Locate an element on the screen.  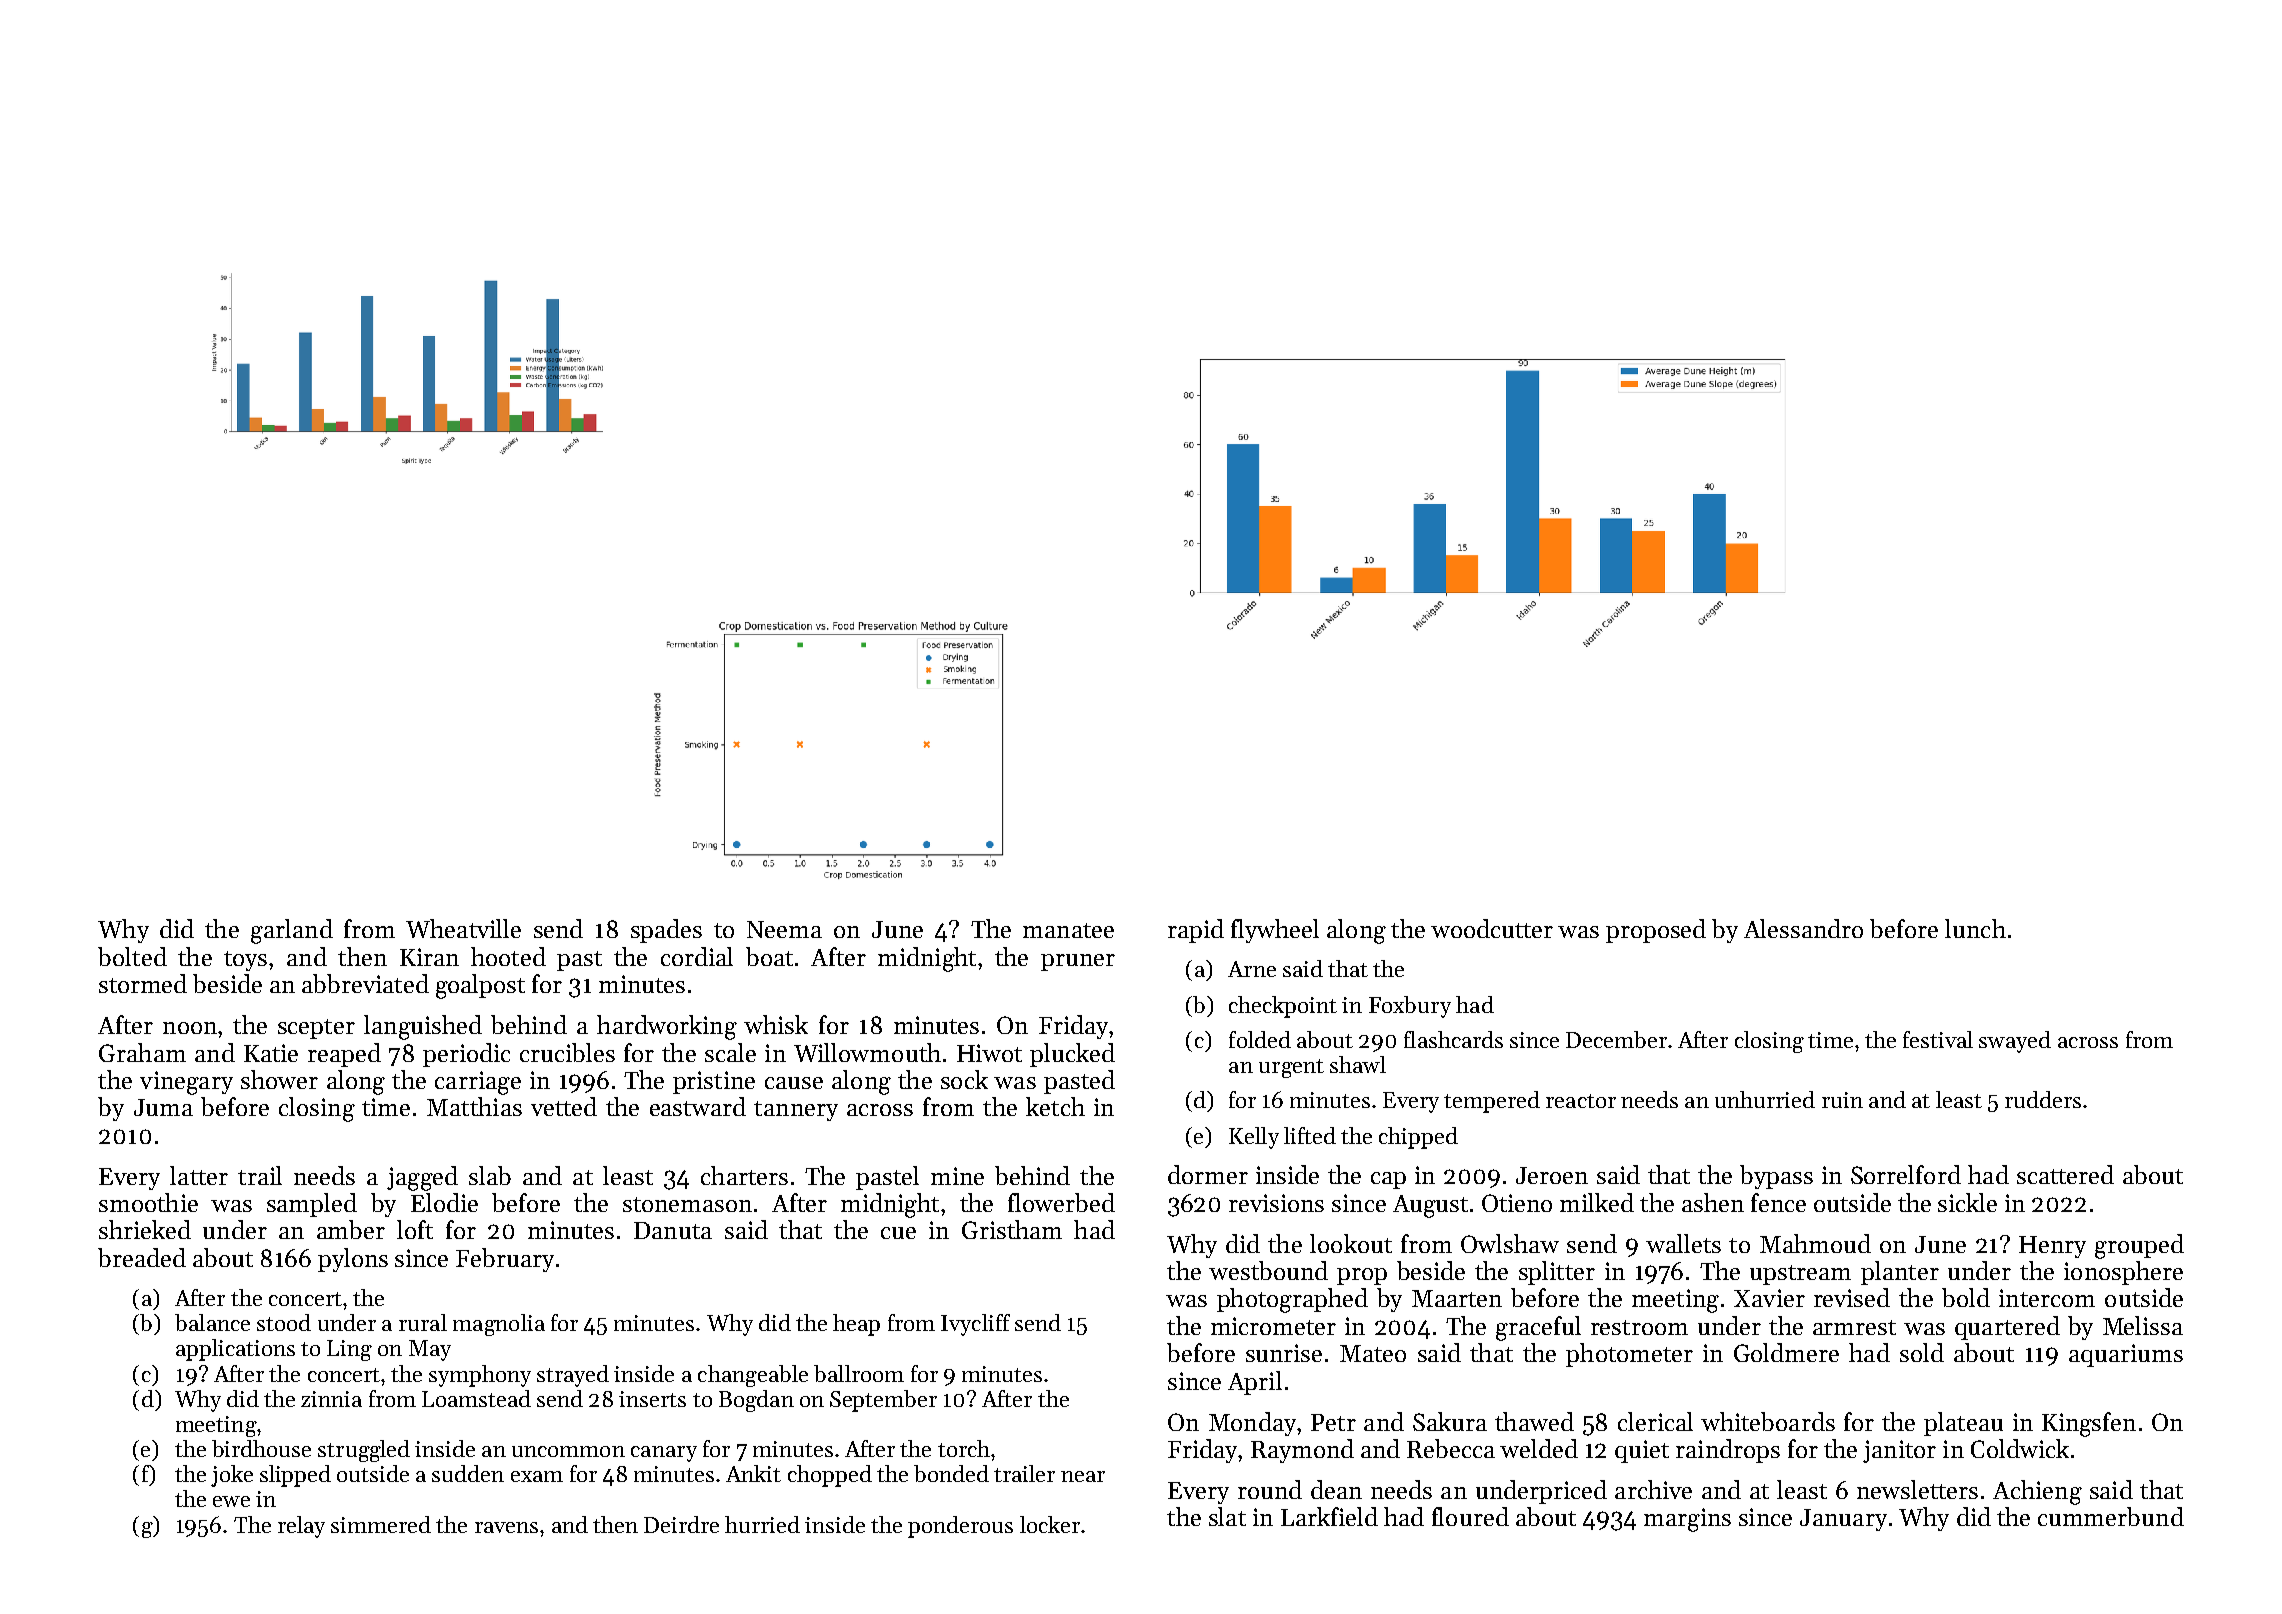
cummerbund is located at coordinates (2111, 1516).
